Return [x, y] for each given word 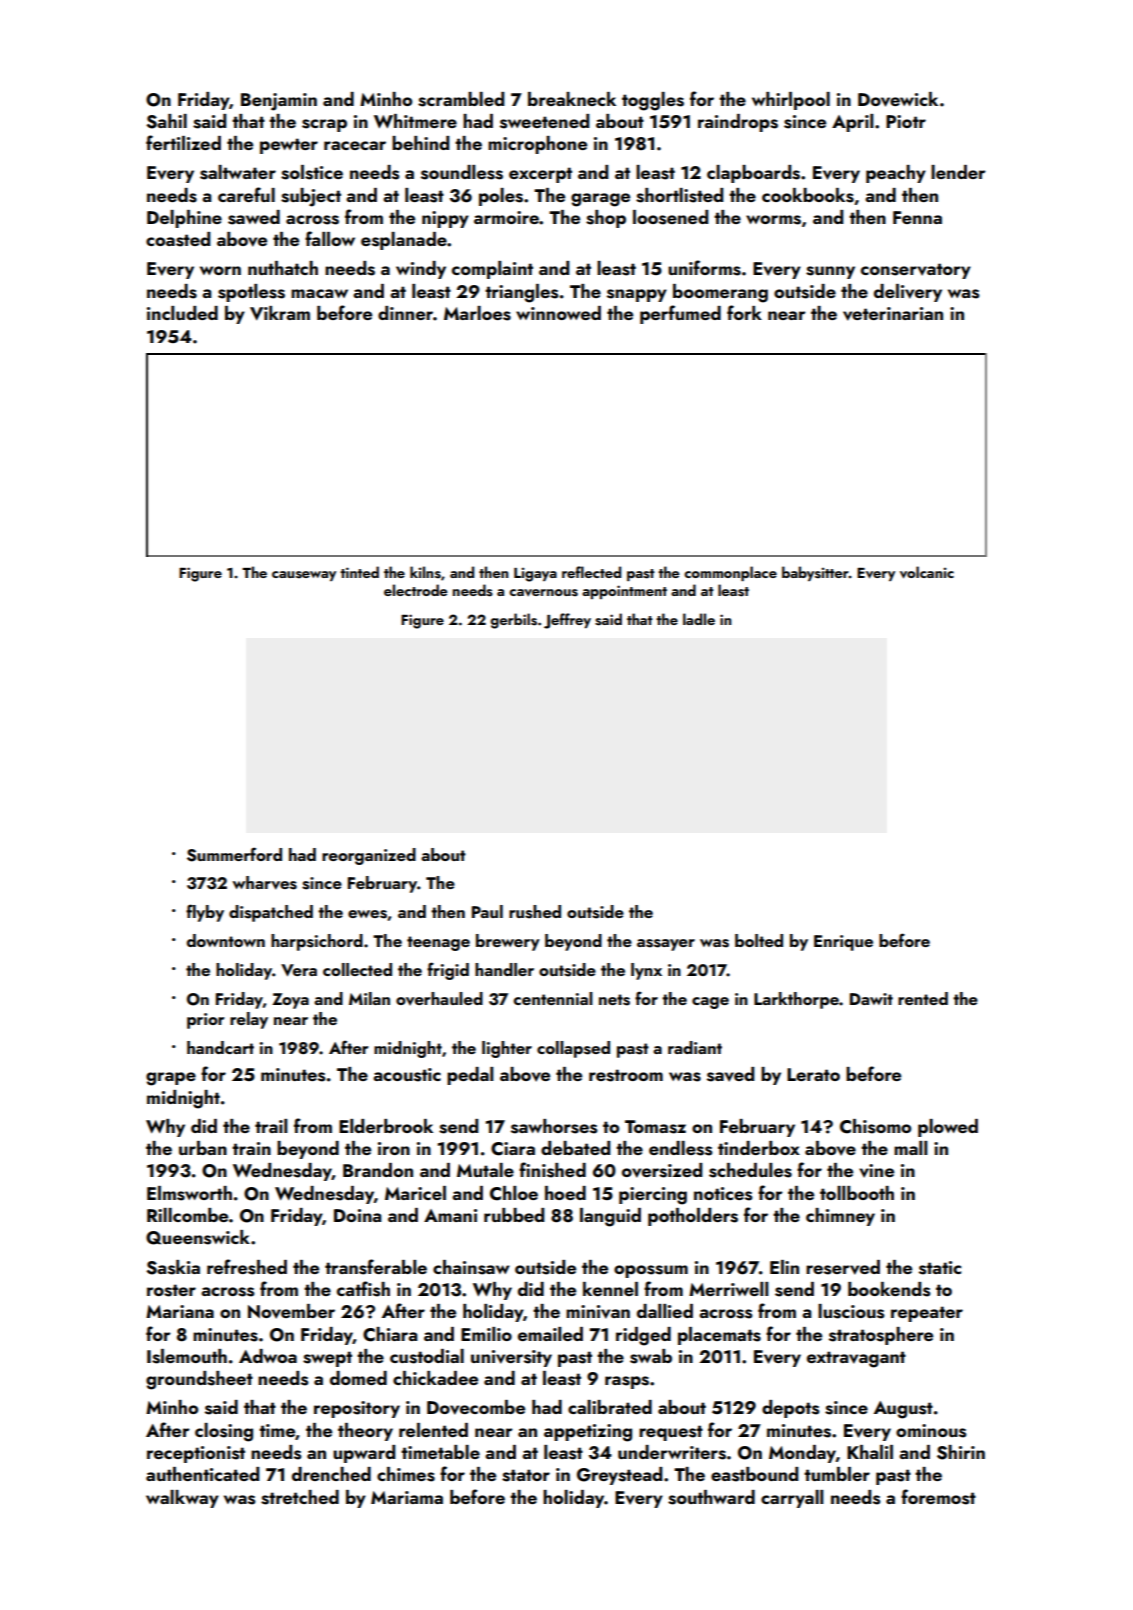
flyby [205, 913]
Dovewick [898, 99]
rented [923, 998]
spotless [251, 293]
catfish [363, 1289]
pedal [470, 1076]
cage [710, 1003]
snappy [637, 295]
